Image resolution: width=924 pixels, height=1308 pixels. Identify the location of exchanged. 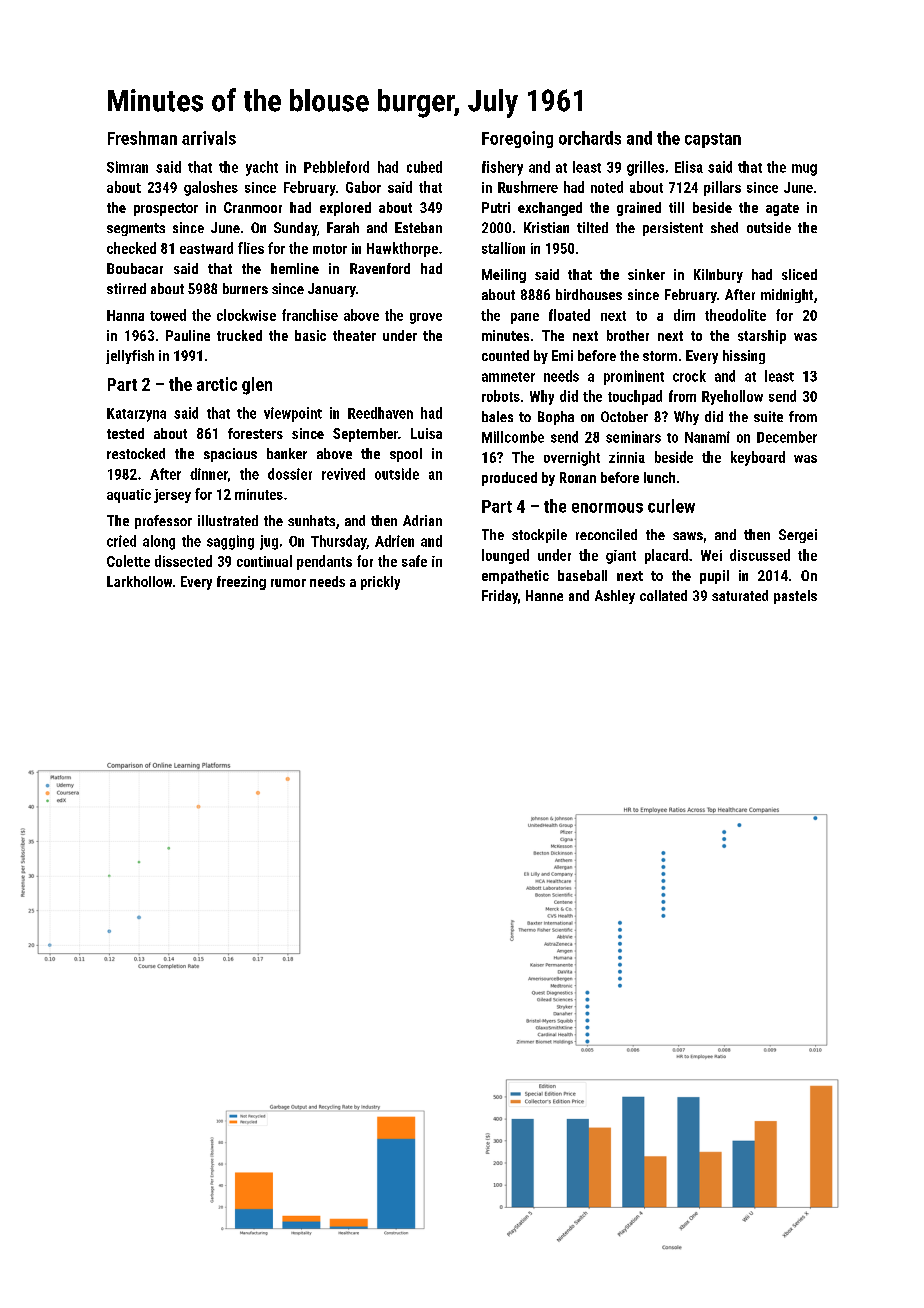
(550, 209).
